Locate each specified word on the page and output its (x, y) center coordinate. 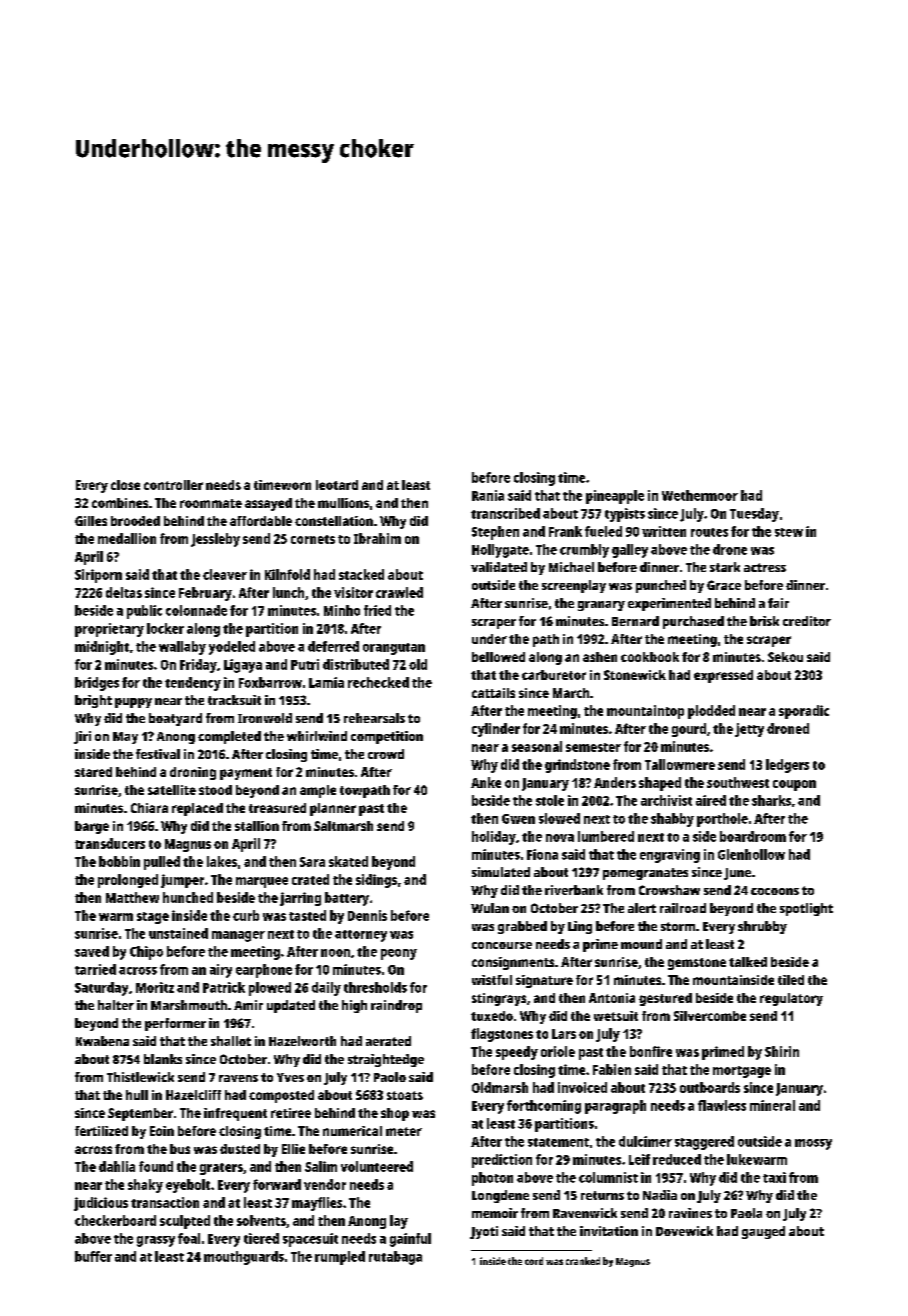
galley (630, 551)
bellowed (498, 657)
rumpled (340, 1258)
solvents (261, 1220)
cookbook (650, 657)
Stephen (495, 533)
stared (93, 772)
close (125, 485)
